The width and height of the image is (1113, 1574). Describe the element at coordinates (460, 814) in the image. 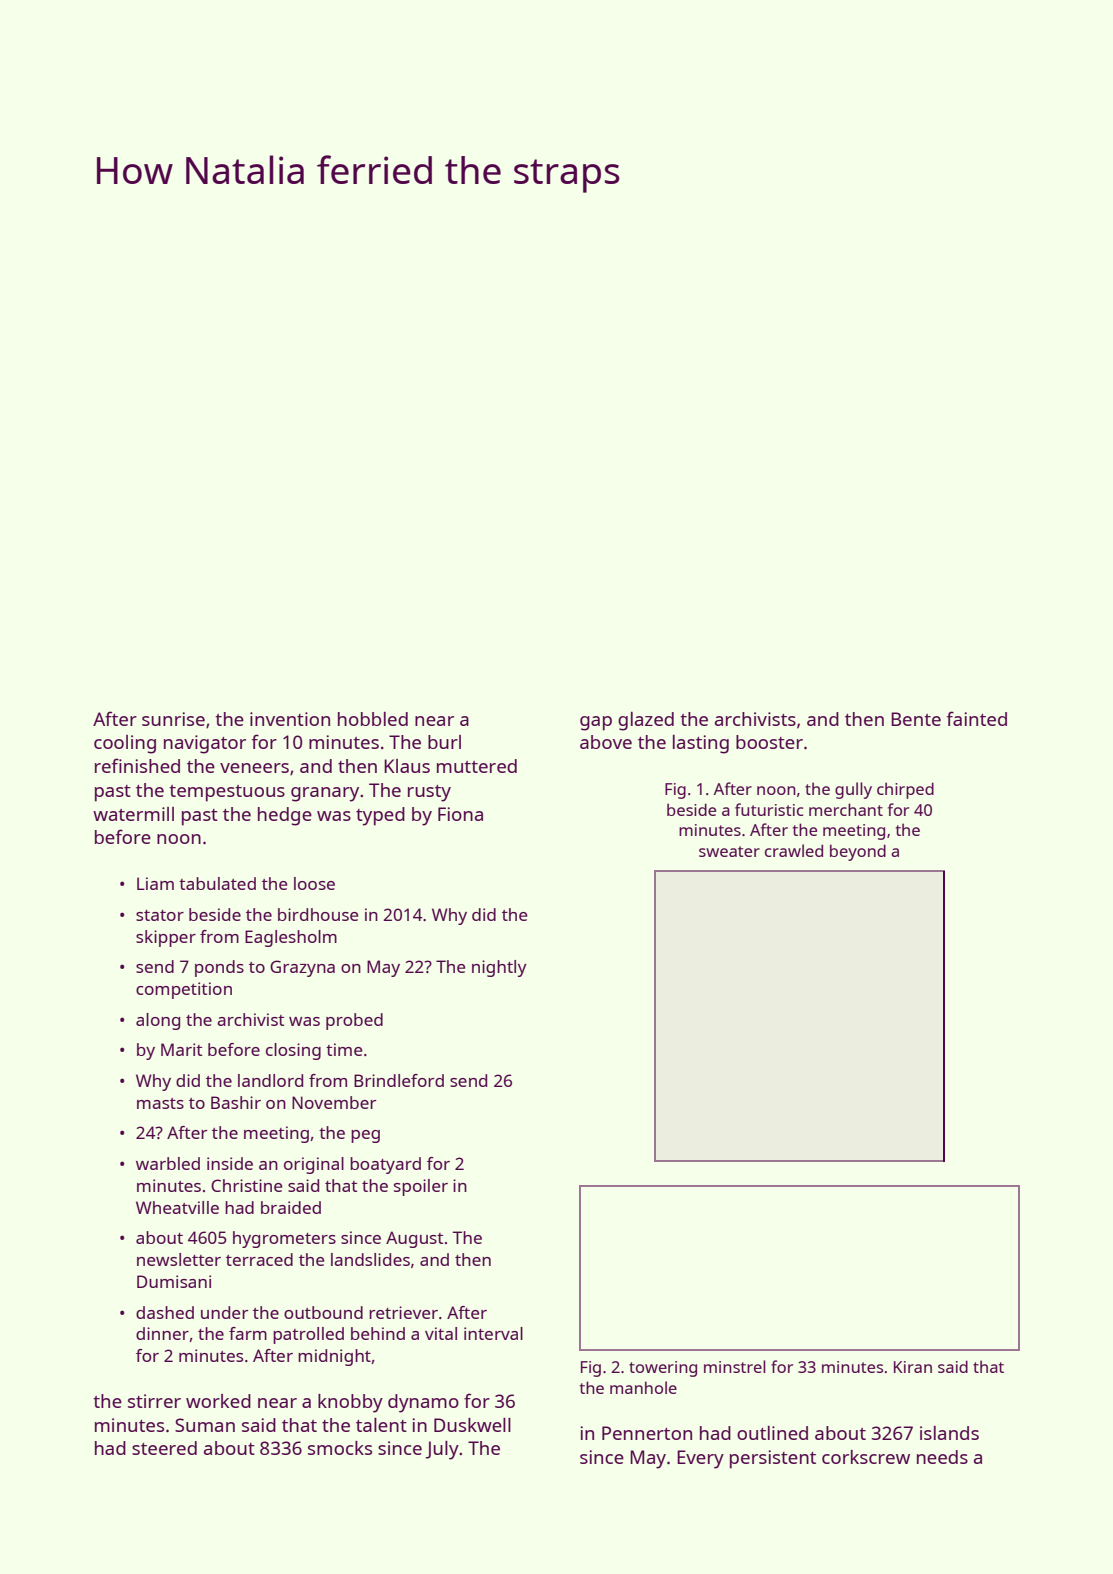

I see `Fiona` at that location.
